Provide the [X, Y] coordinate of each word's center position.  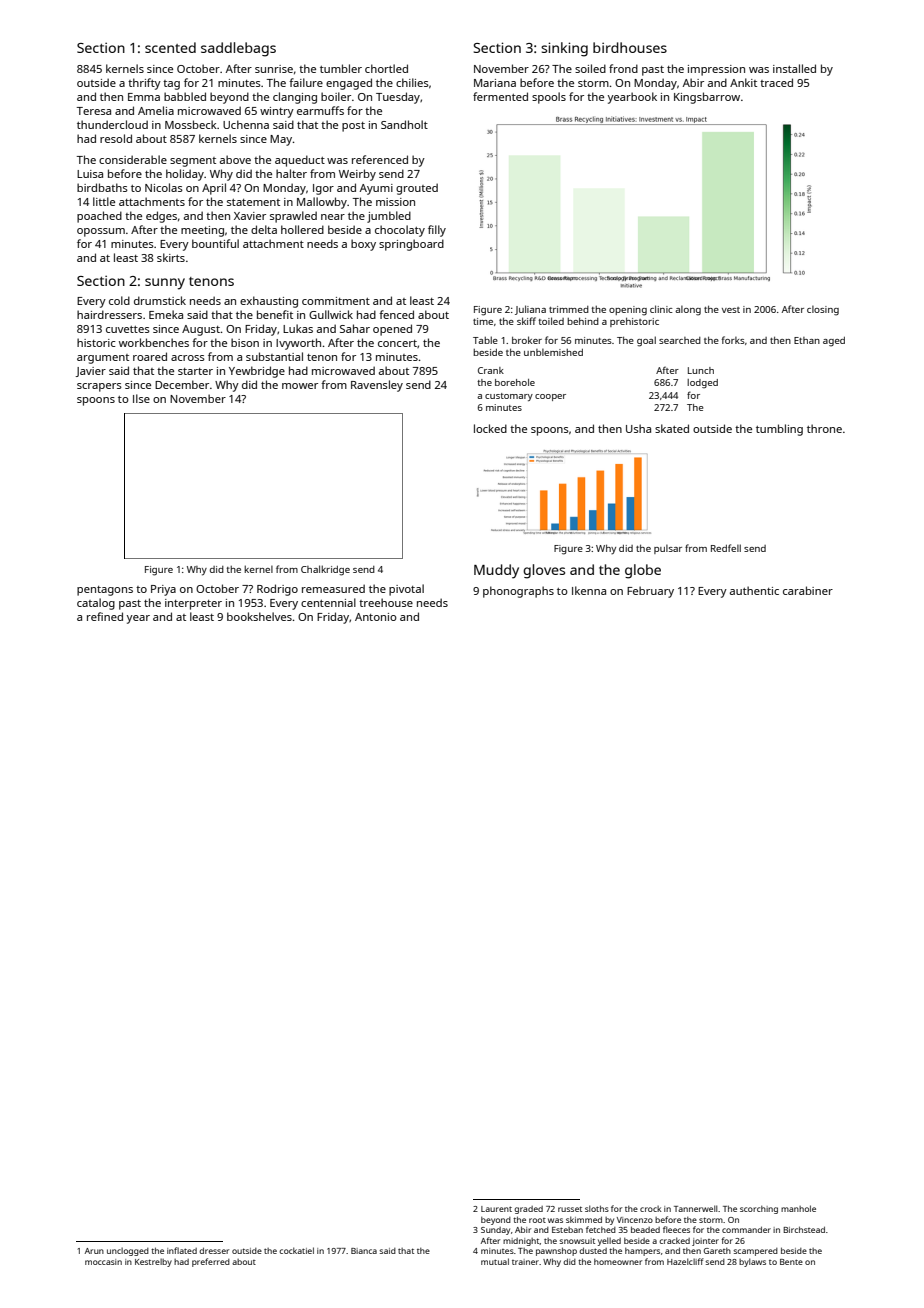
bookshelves [259, 616]
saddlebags [238, 49]
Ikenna [589, 590]
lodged [702, 383]
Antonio [376, 617]
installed [794, 68]
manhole [798, 1208]
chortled [386, 68]
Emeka [166, 314]
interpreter [193, 604]
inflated [182, 1250]
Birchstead [804, 1229]
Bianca [364, 1251]
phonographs [518, 592]
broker [527, 340]
